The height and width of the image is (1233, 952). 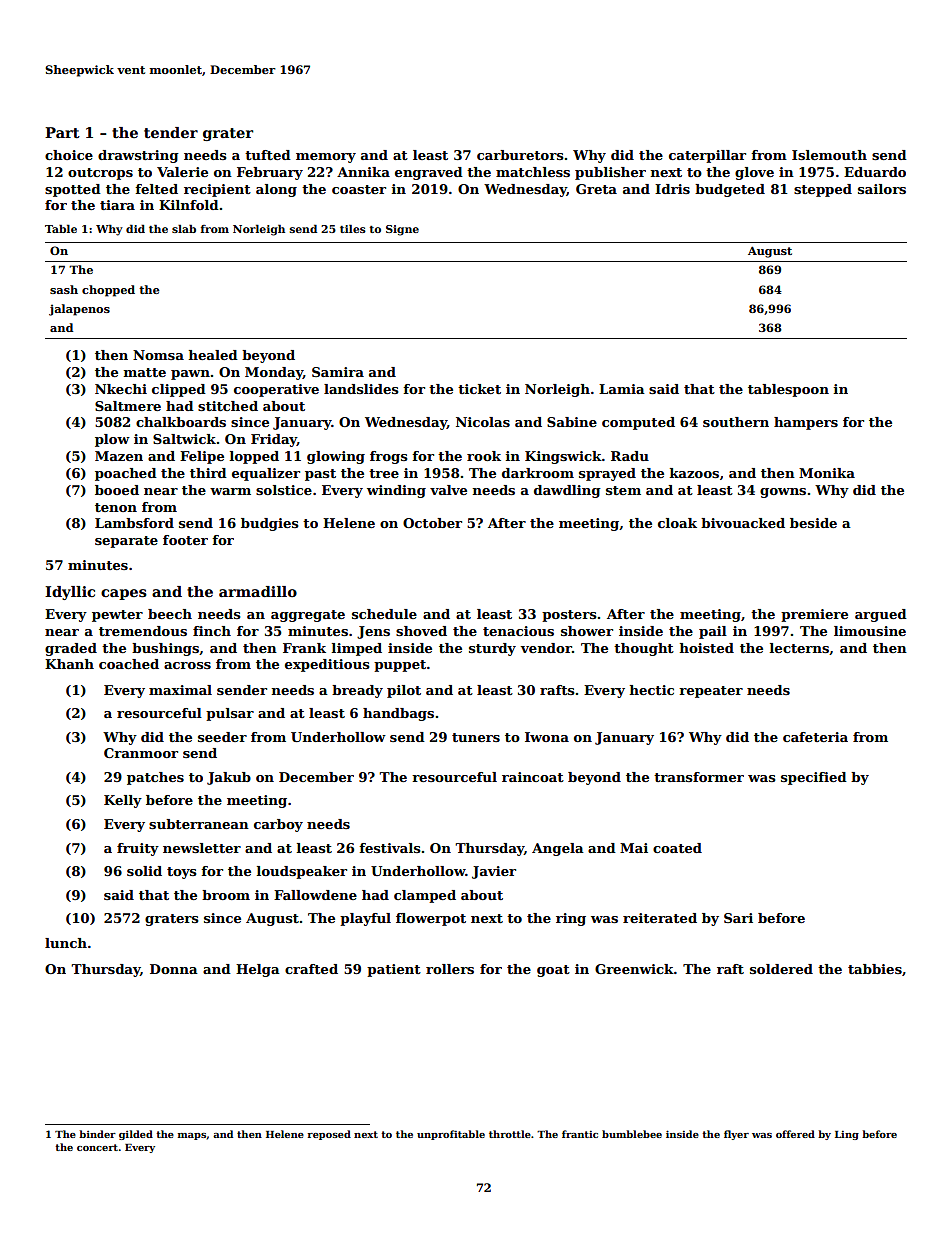 What do you see at coordinates (754, 173) in the image?
I see `glove` at bounding box center [754, 173].
